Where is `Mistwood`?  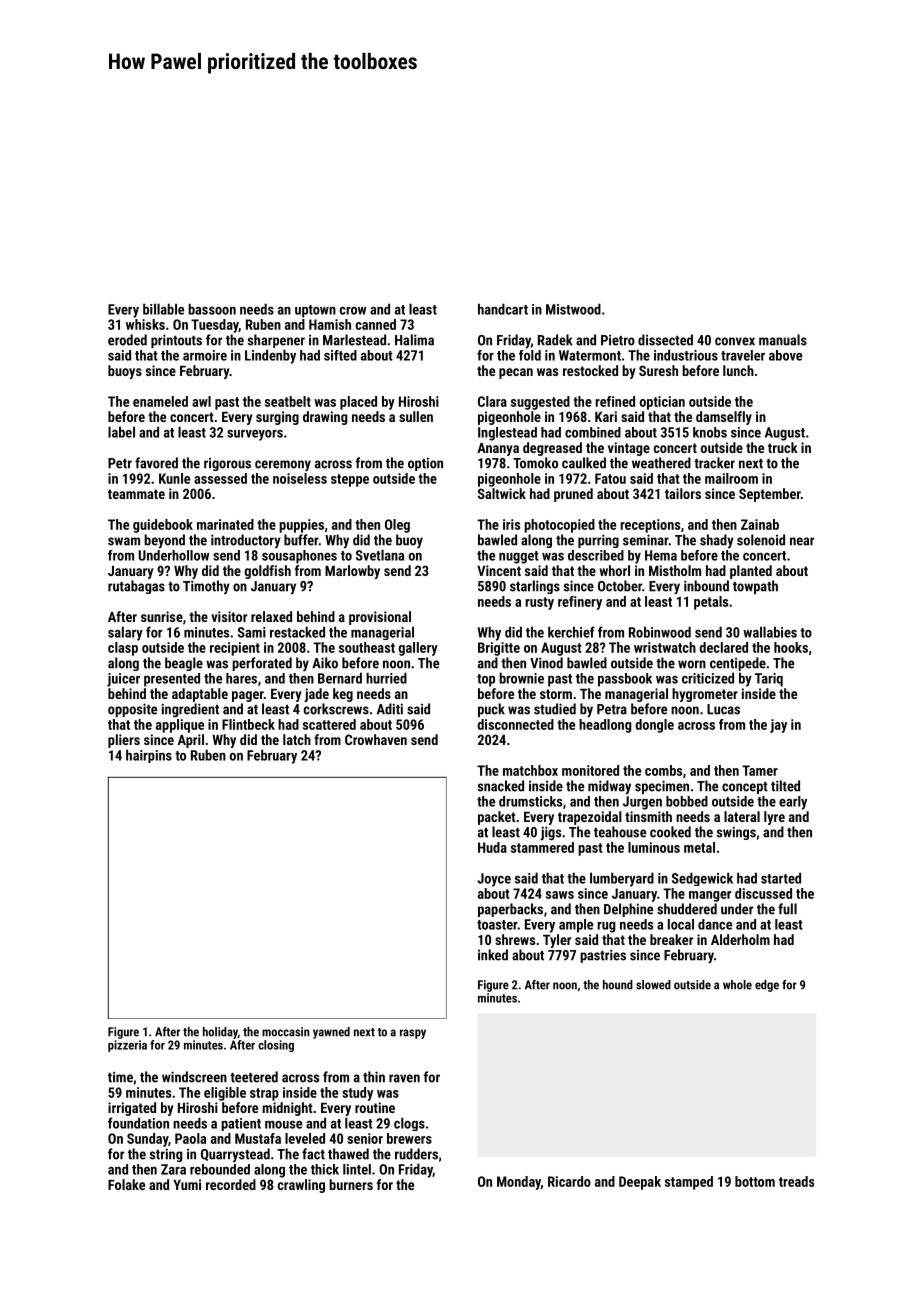 Mistwood is located at coordinates (573, 309).
